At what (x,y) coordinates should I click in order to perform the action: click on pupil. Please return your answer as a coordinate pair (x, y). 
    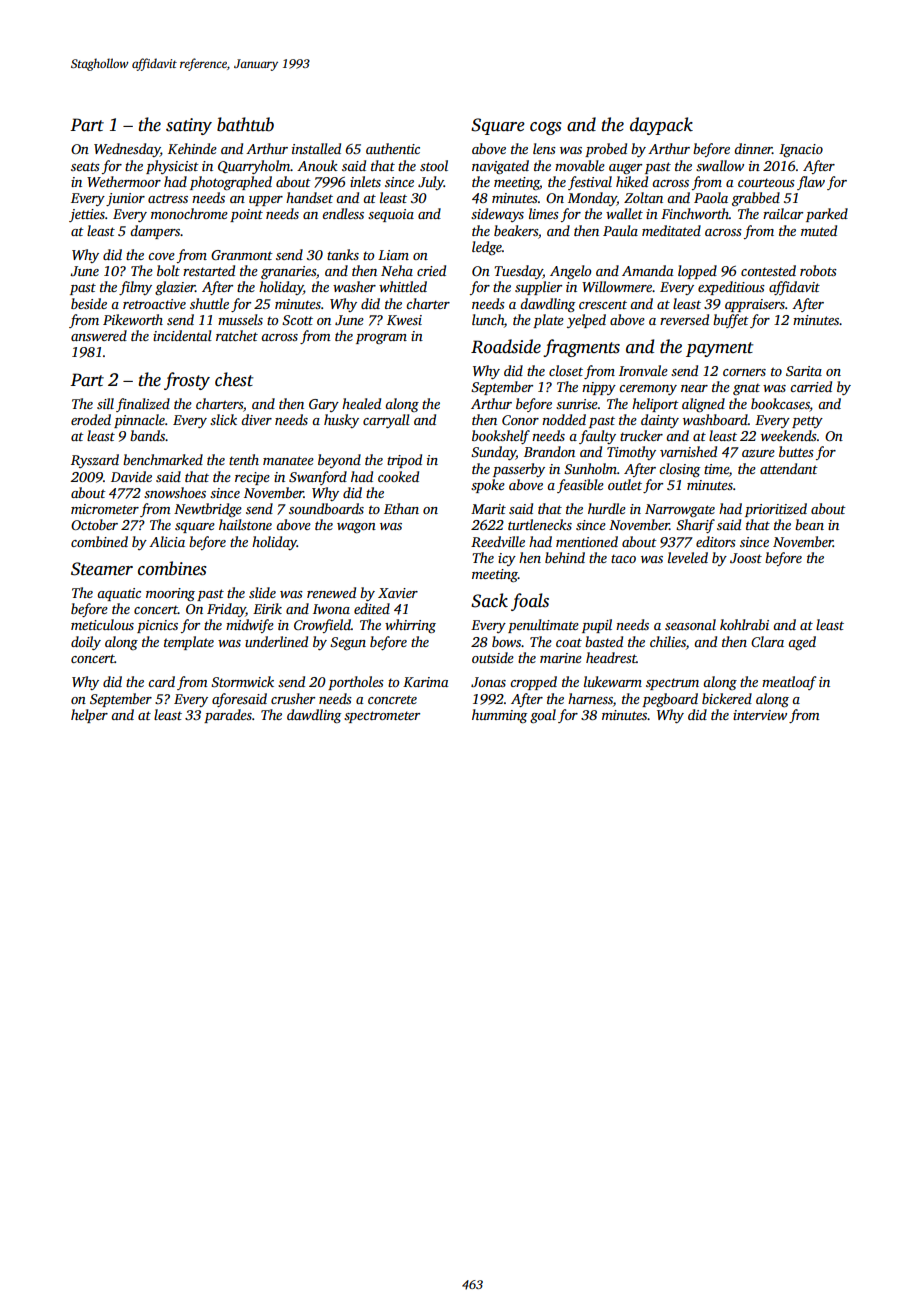
    Looking at the image, I should click on (597, 626).
